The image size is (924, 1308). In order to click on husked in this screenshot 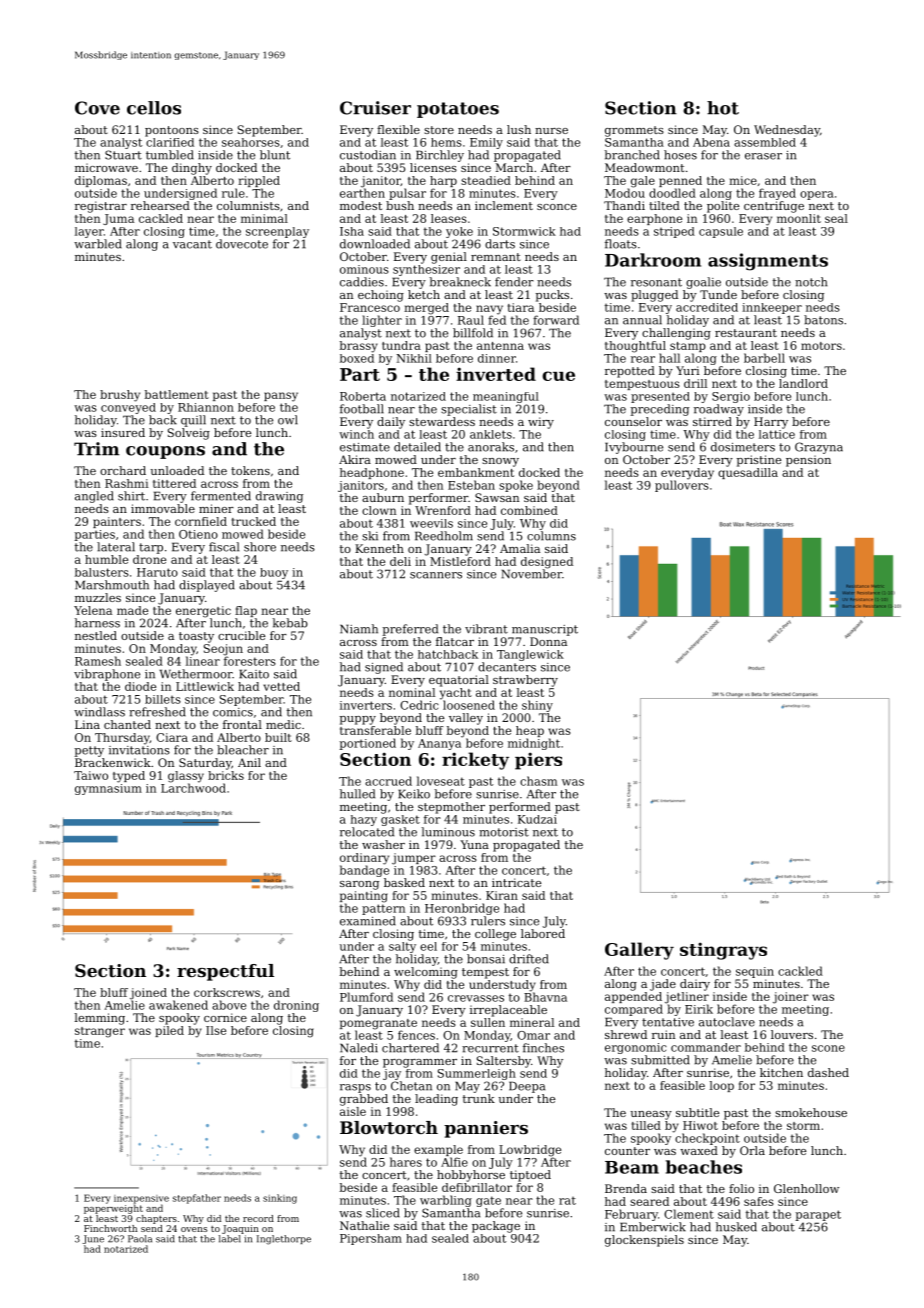, I will do `click(736, 1227)`.
